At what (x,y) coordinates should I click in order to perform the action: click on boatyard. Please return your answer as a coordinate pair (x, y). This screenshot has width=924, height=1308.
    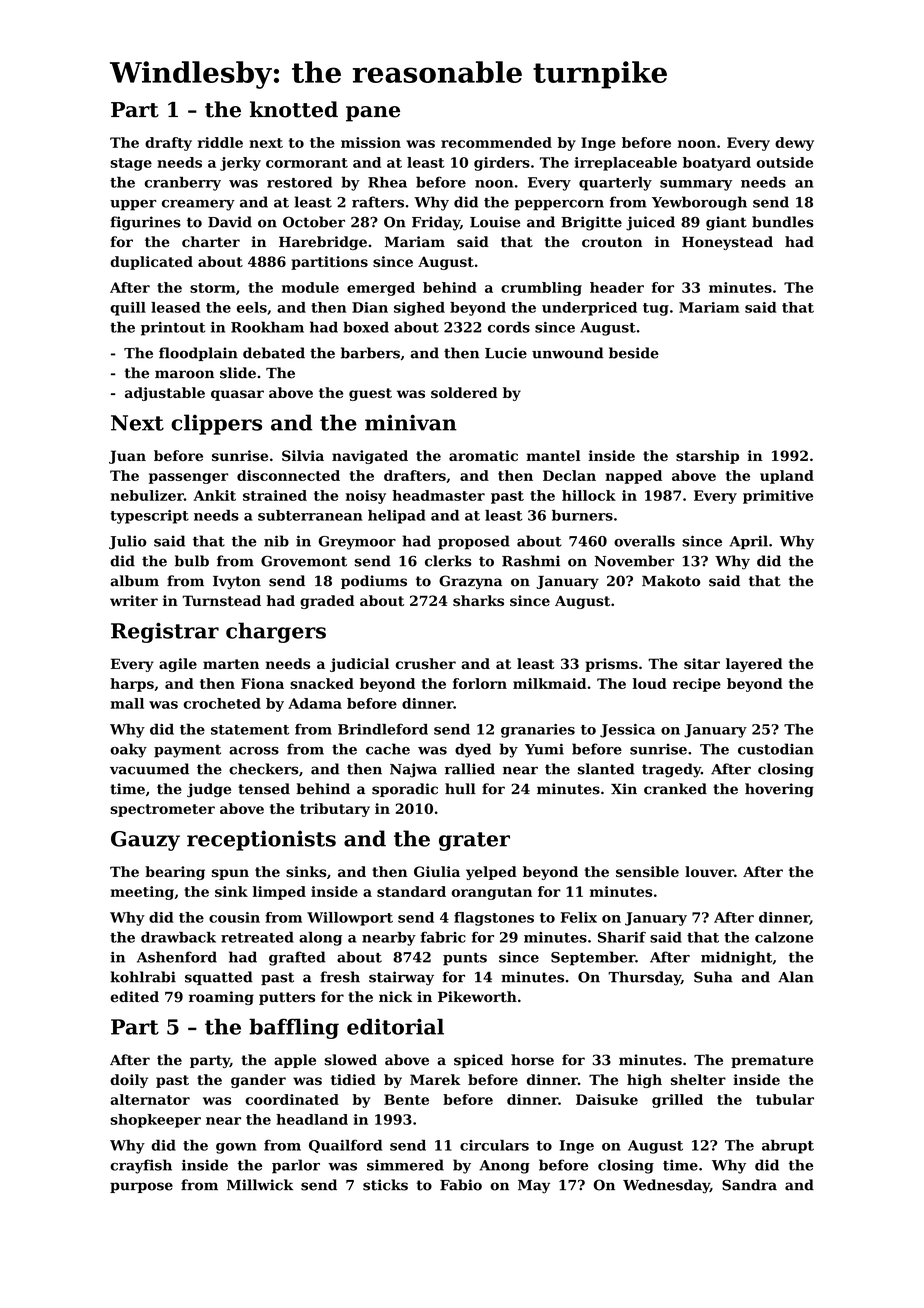
    Looking at the image, I should click on (717, 164).
